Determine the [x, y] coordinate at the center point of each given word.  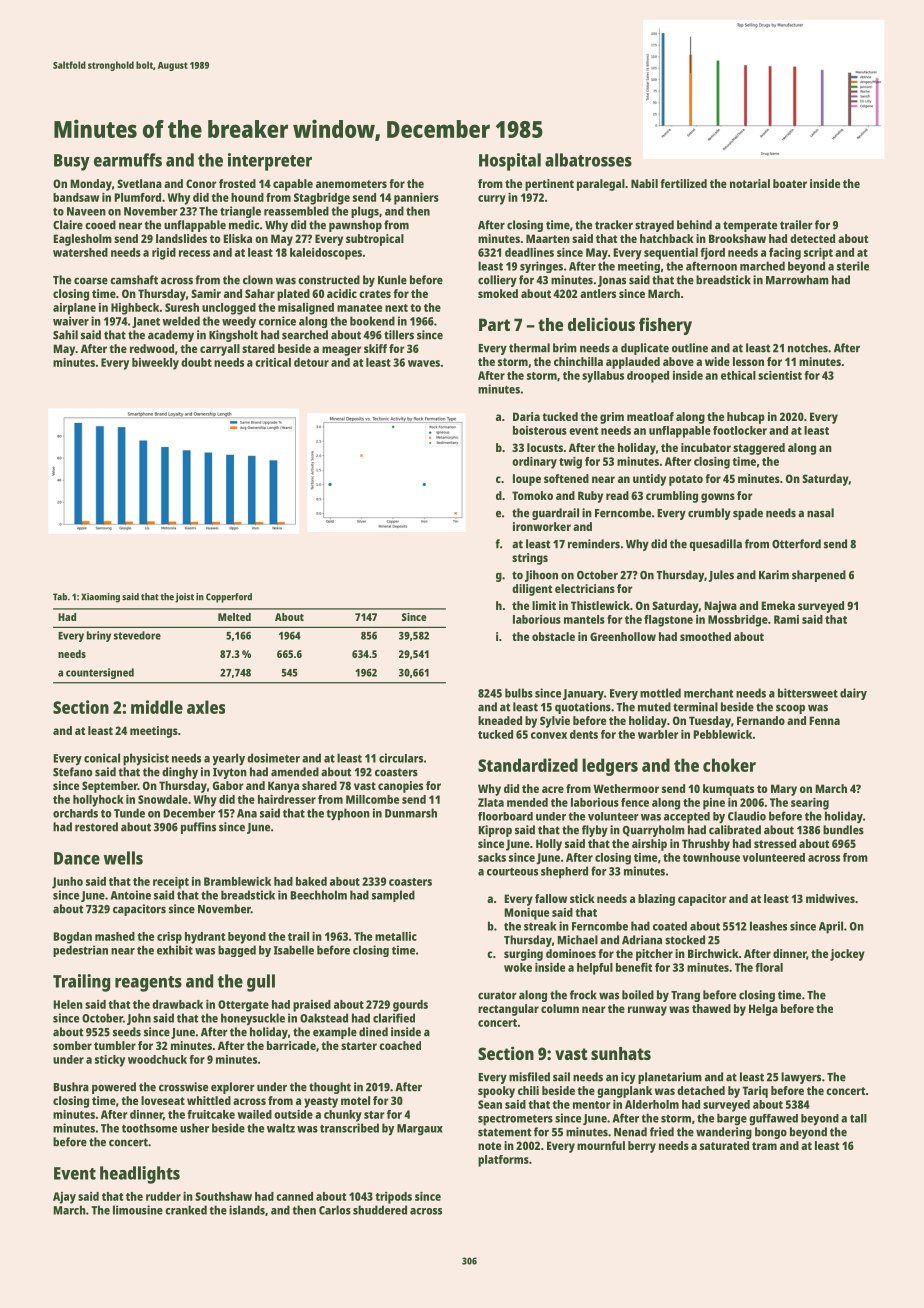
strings [530, 559]
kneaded [500, 720]
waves [424, 363]
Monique [526, 914]
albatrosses [588, 160]
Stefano [72, 772]
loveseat [163, 1100]
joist [184, 598]
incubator [706, 447]
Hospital [510, 162]
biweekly [155, 364]
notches [808, 348]
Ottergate [243, 1006]
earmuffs [128, 160]
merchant [708, 693]
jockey [847, 955]
